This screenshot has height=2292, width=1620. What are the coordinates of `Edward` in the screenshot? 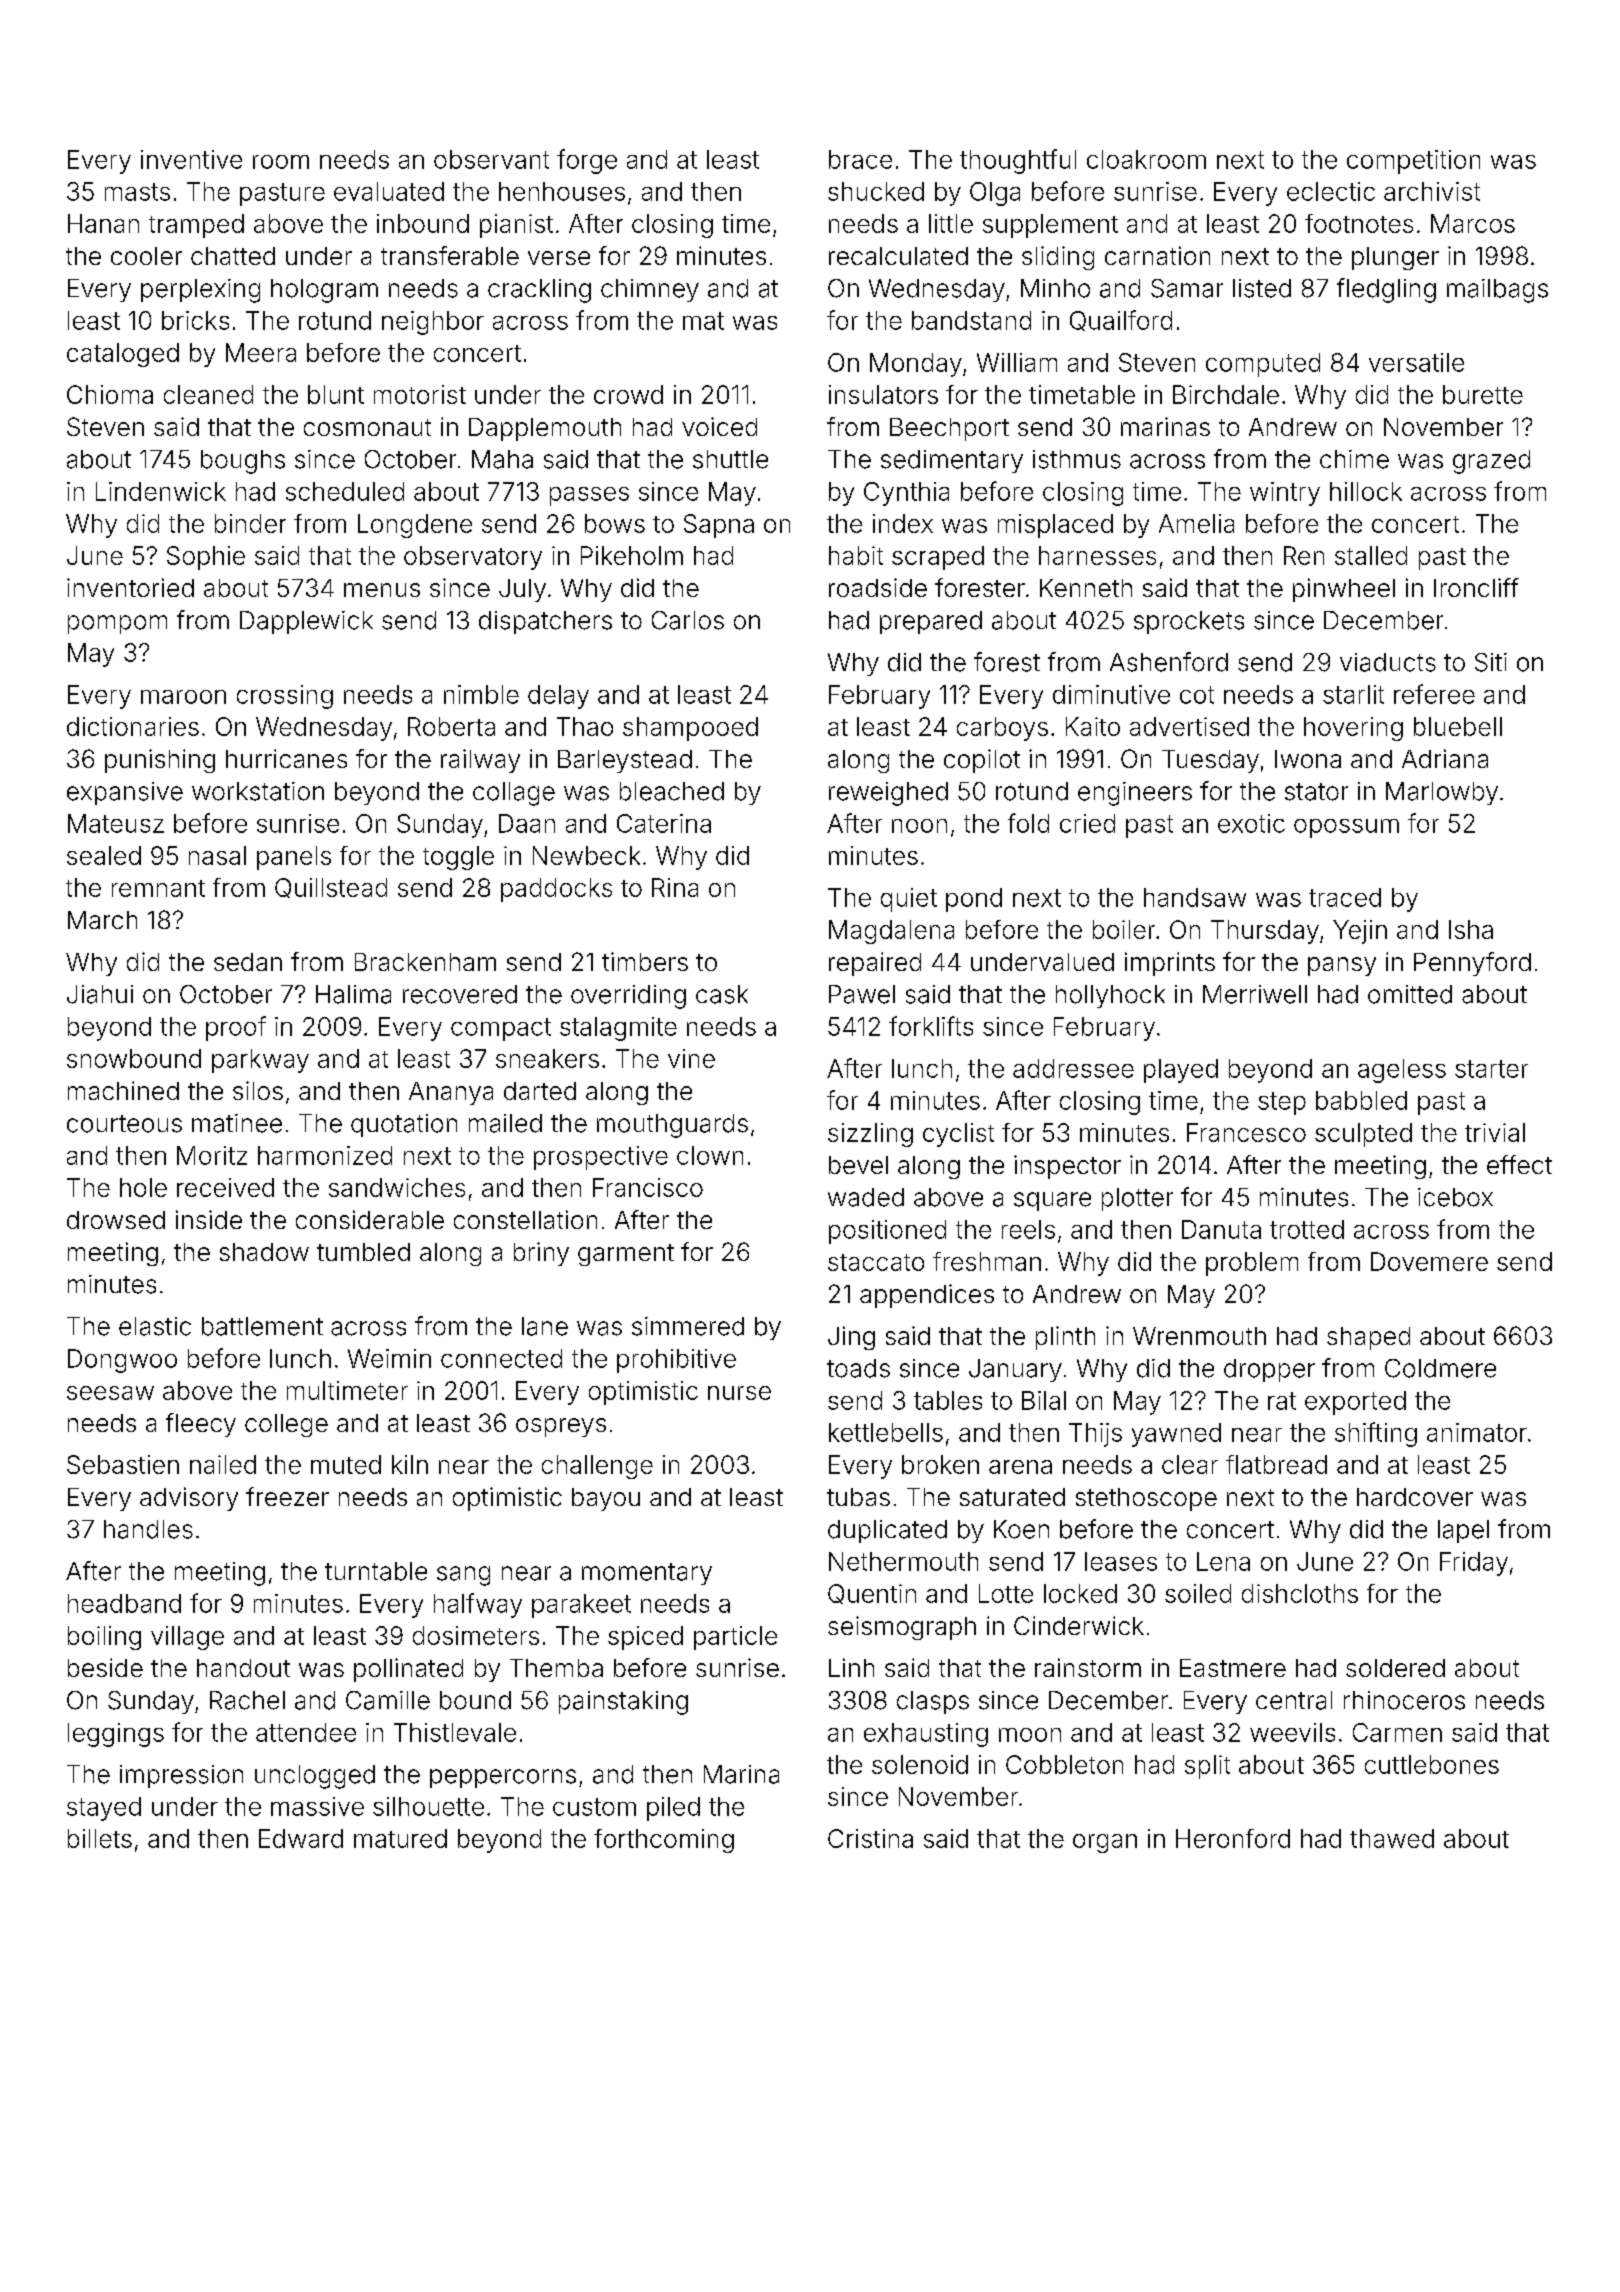 It's located at (301, 1838).
